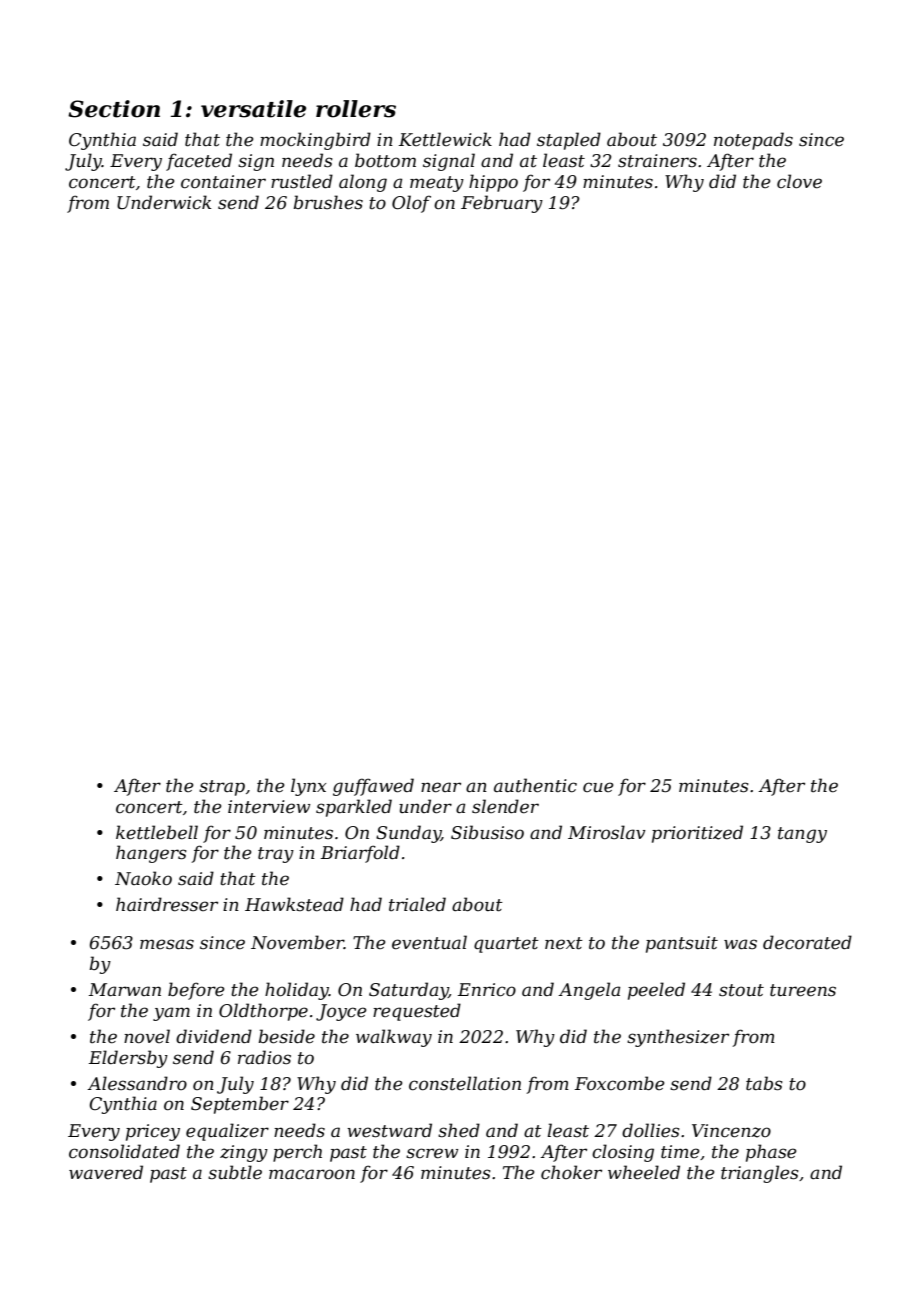  What do you see at coordinates (535, 785) in the screenshot?
I see `authentic` at bounding box center [535, 785].
